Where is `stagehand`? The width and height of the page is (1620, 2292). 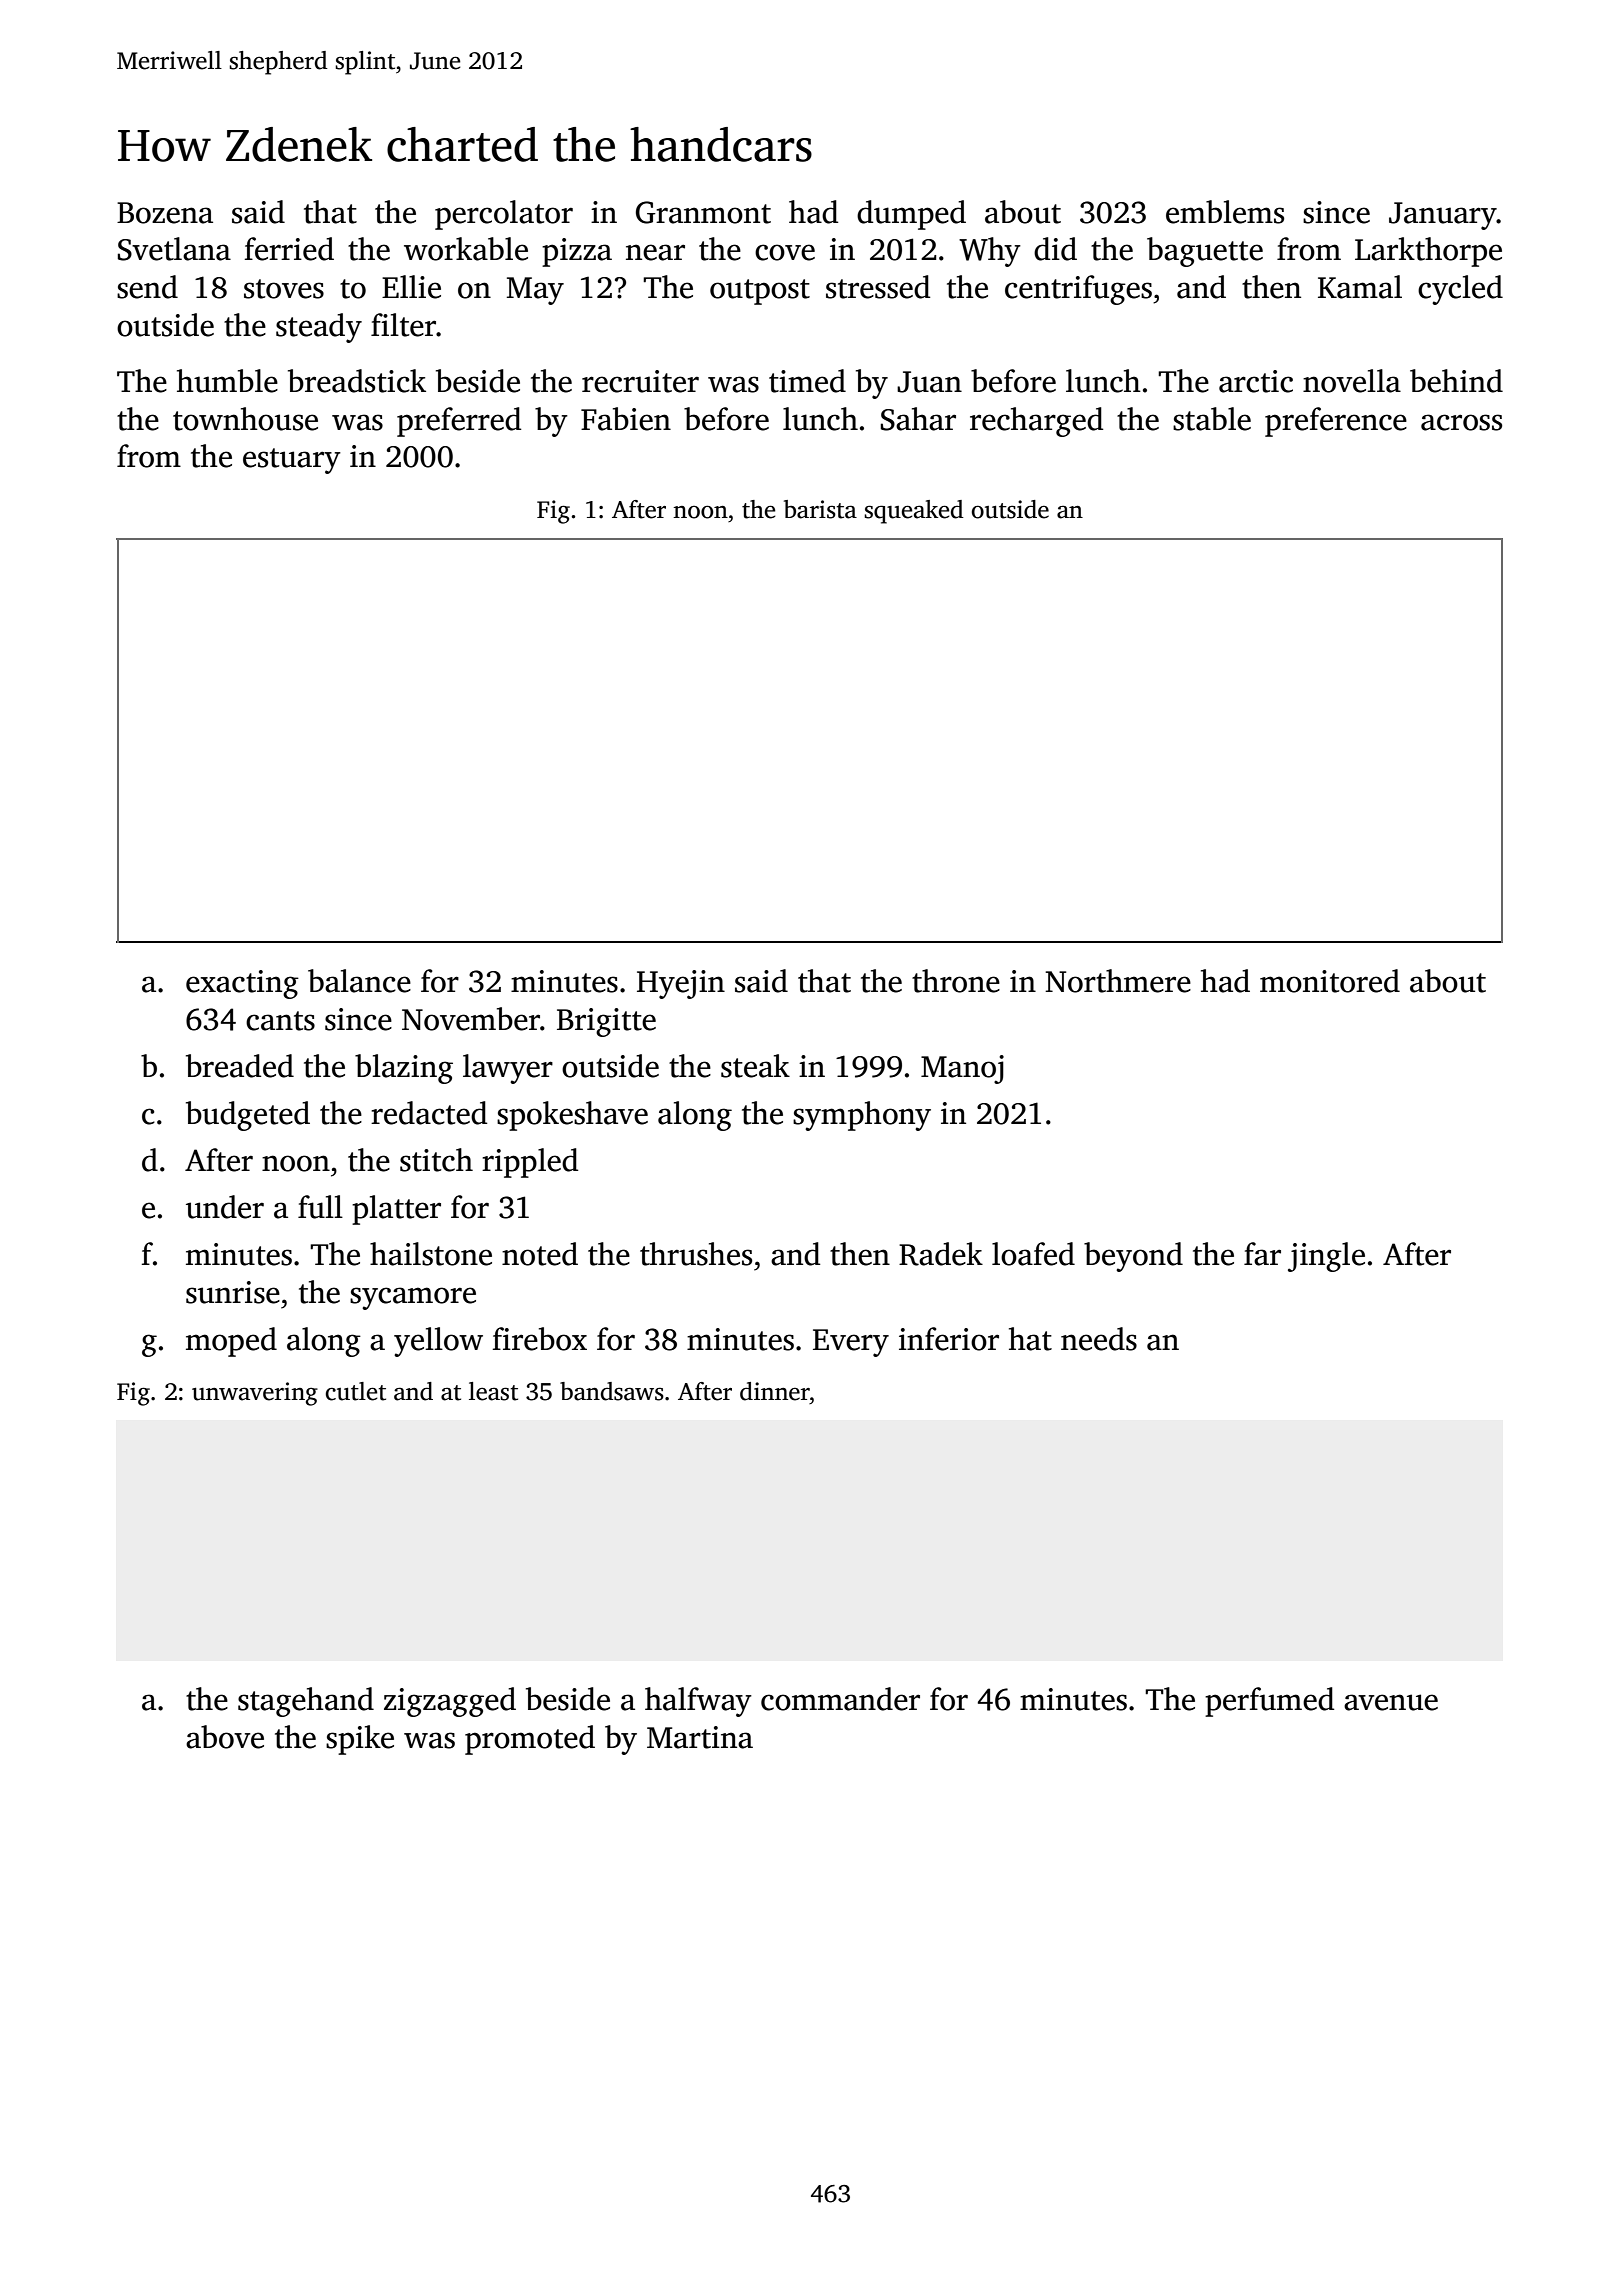 stagehand is located at coordinates (306, 1702).
